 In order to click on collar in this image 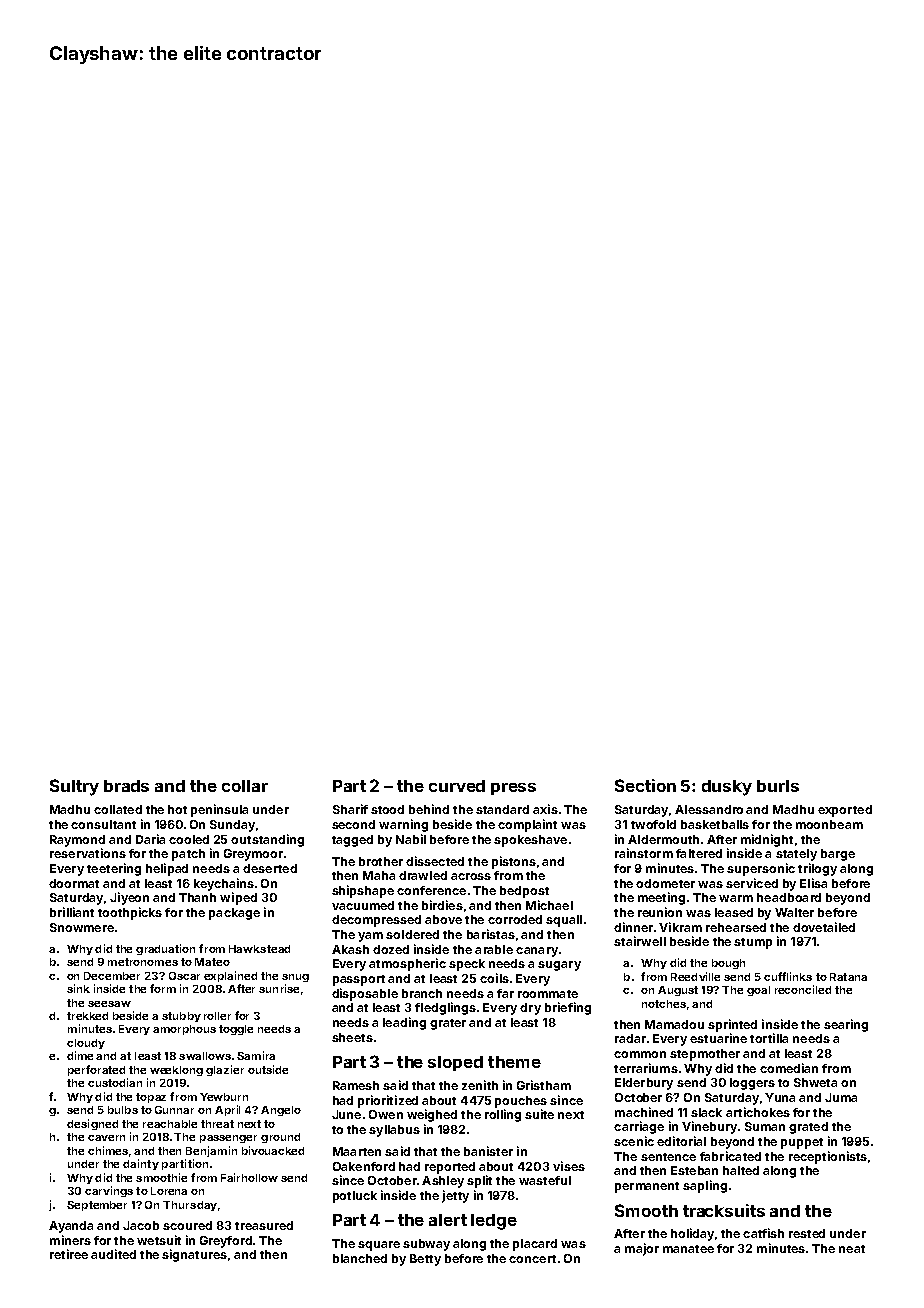, I will do `click(245, 786)`.
